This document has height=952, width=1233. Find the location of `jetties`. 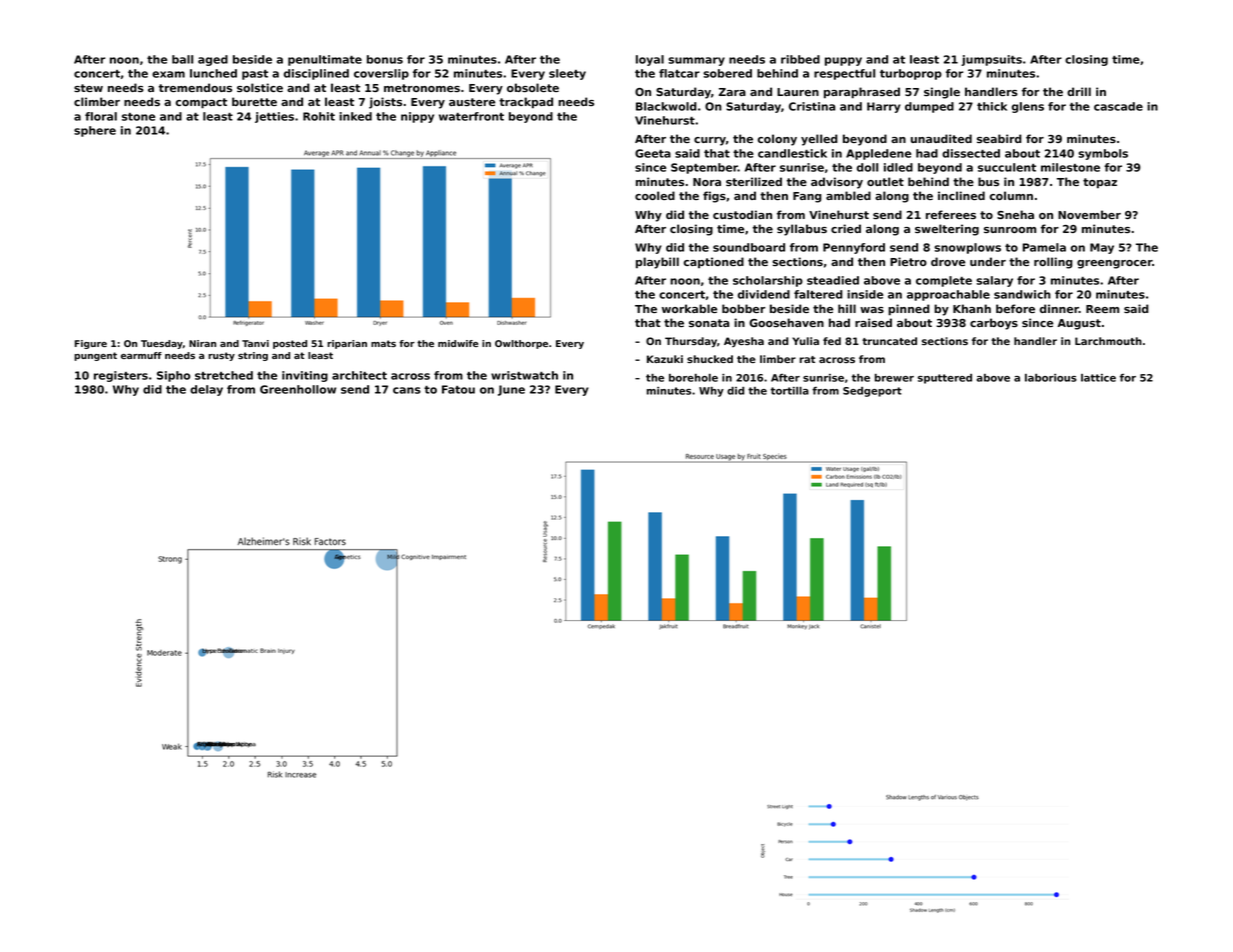

jetties is located at coordinates (274, 117).
